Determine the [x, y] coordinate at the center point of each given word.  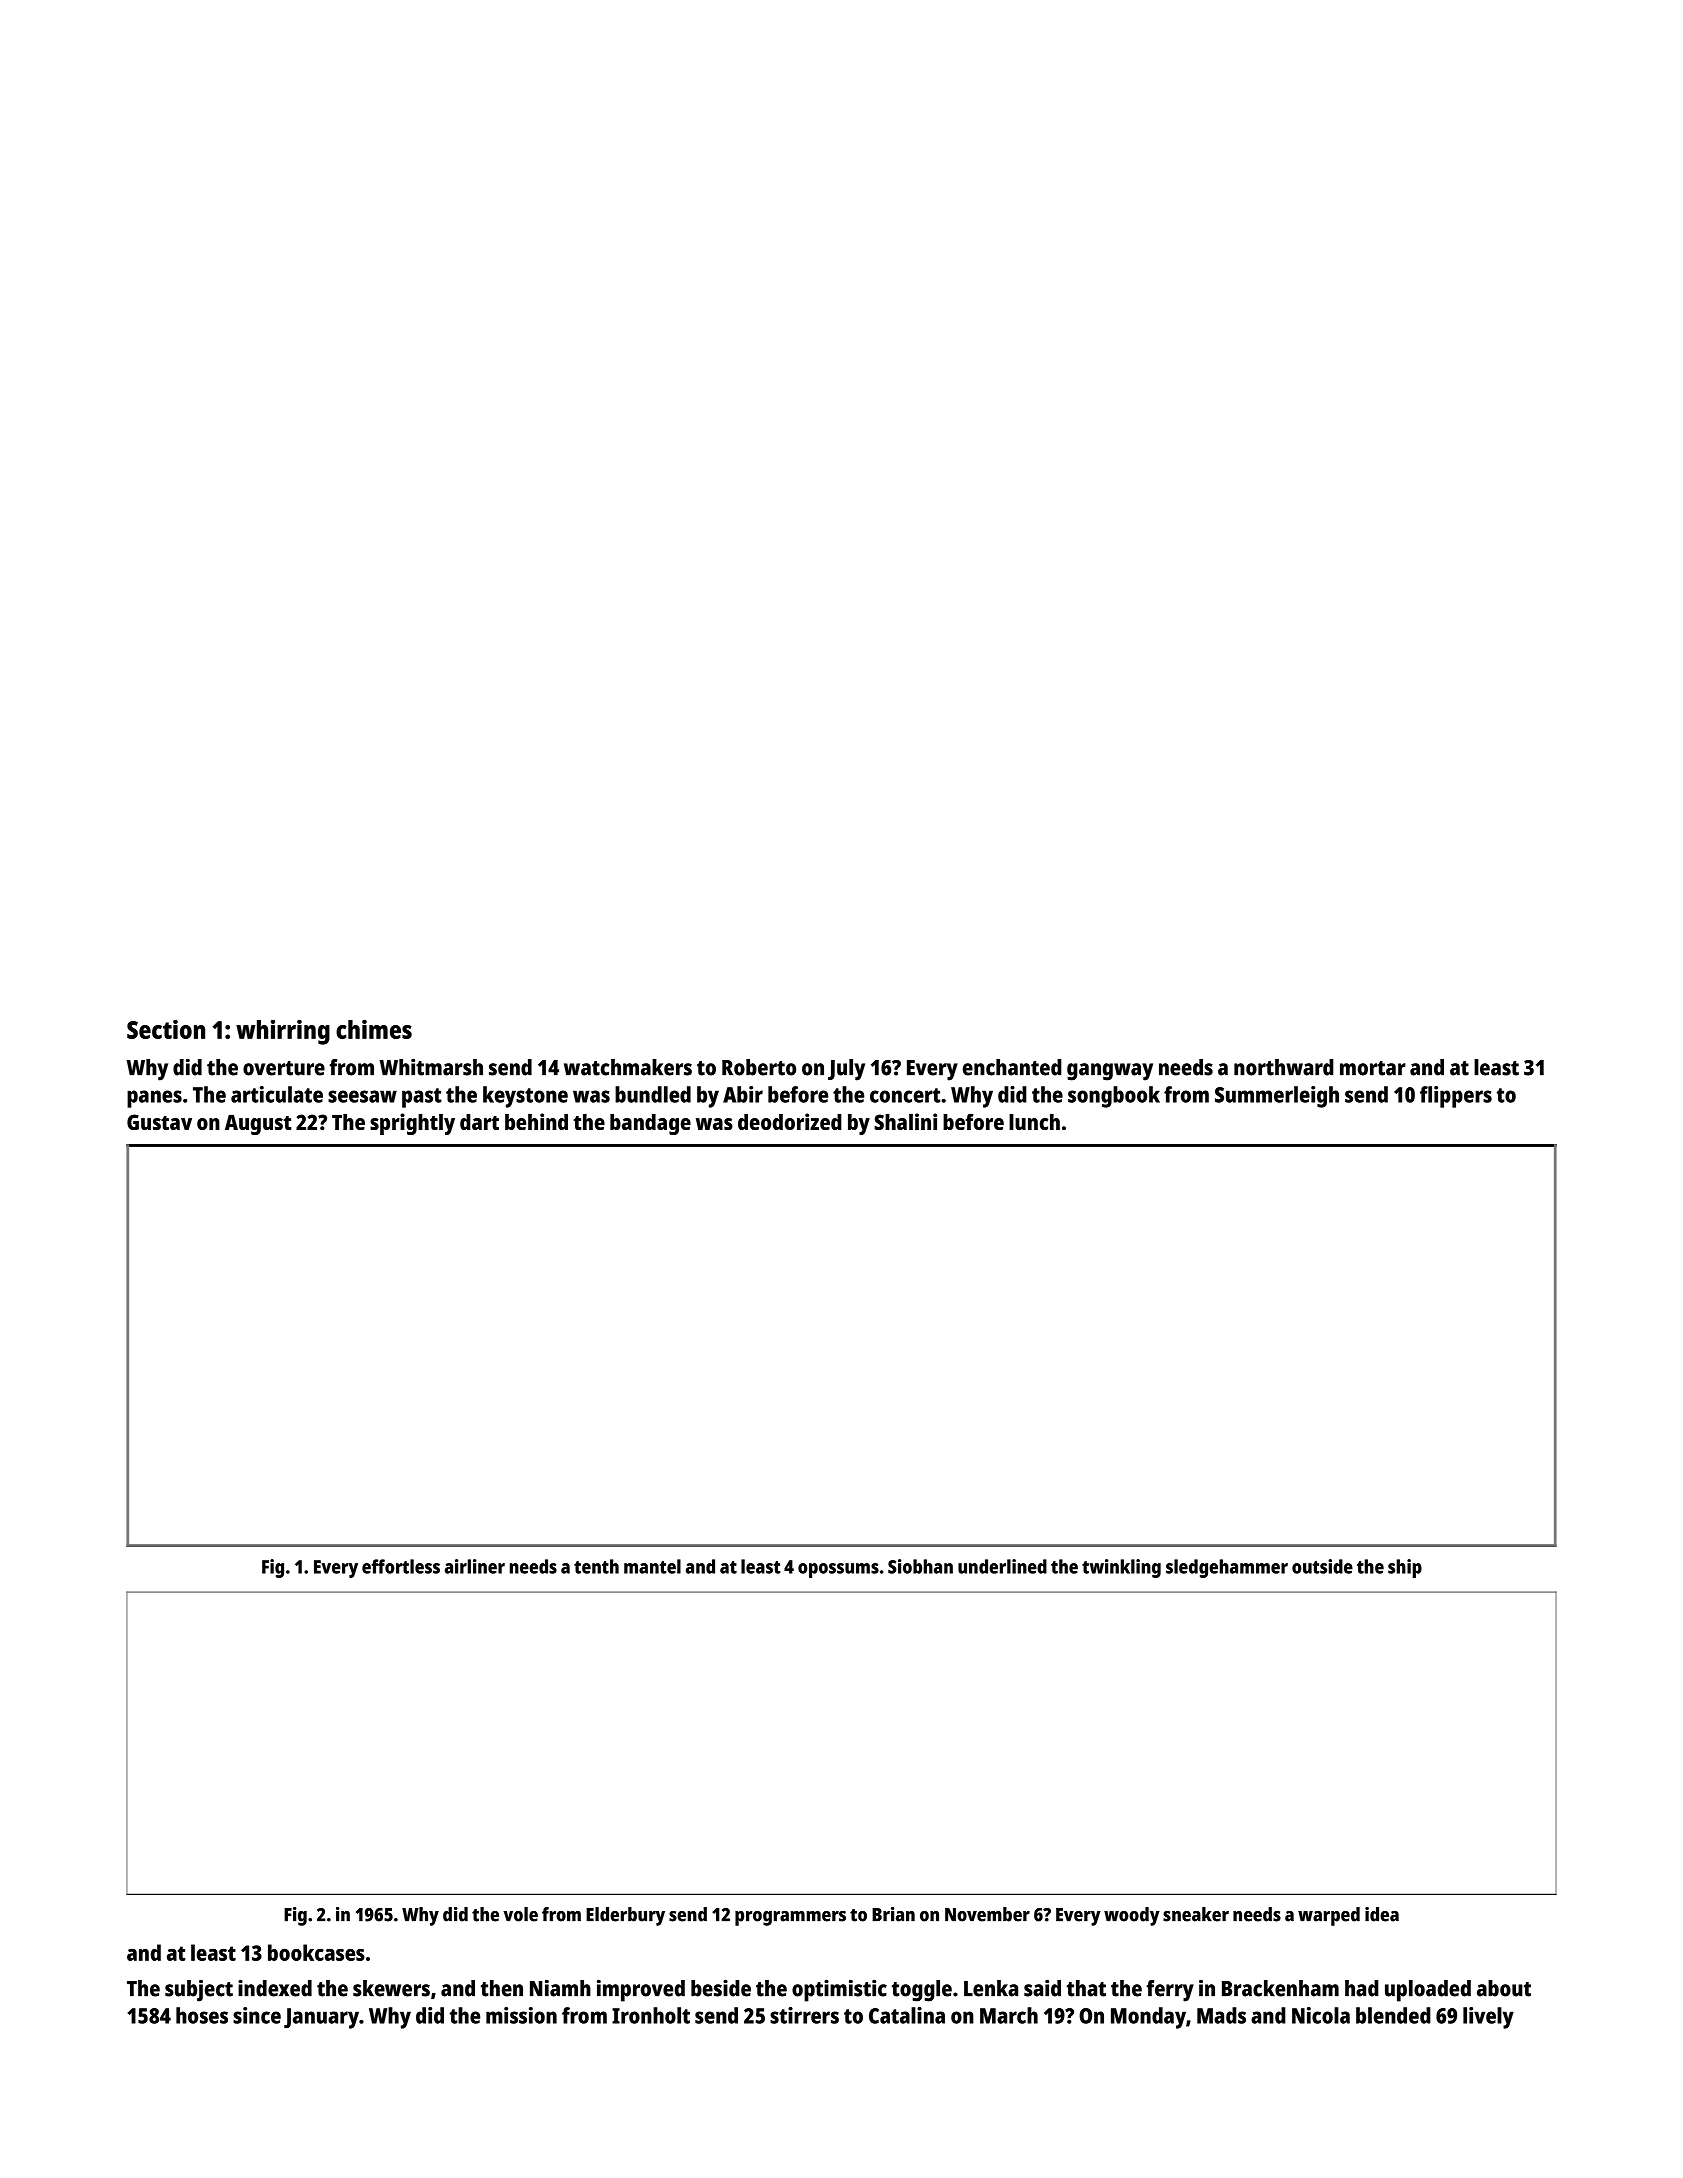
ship [1405, 1568]
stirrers [804, 2015]
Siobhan [920, 1566]
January [321, 2018]
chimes [374, 1029]
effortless [401, 1566]
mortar [1373, 1068]
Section [166, 1029]
